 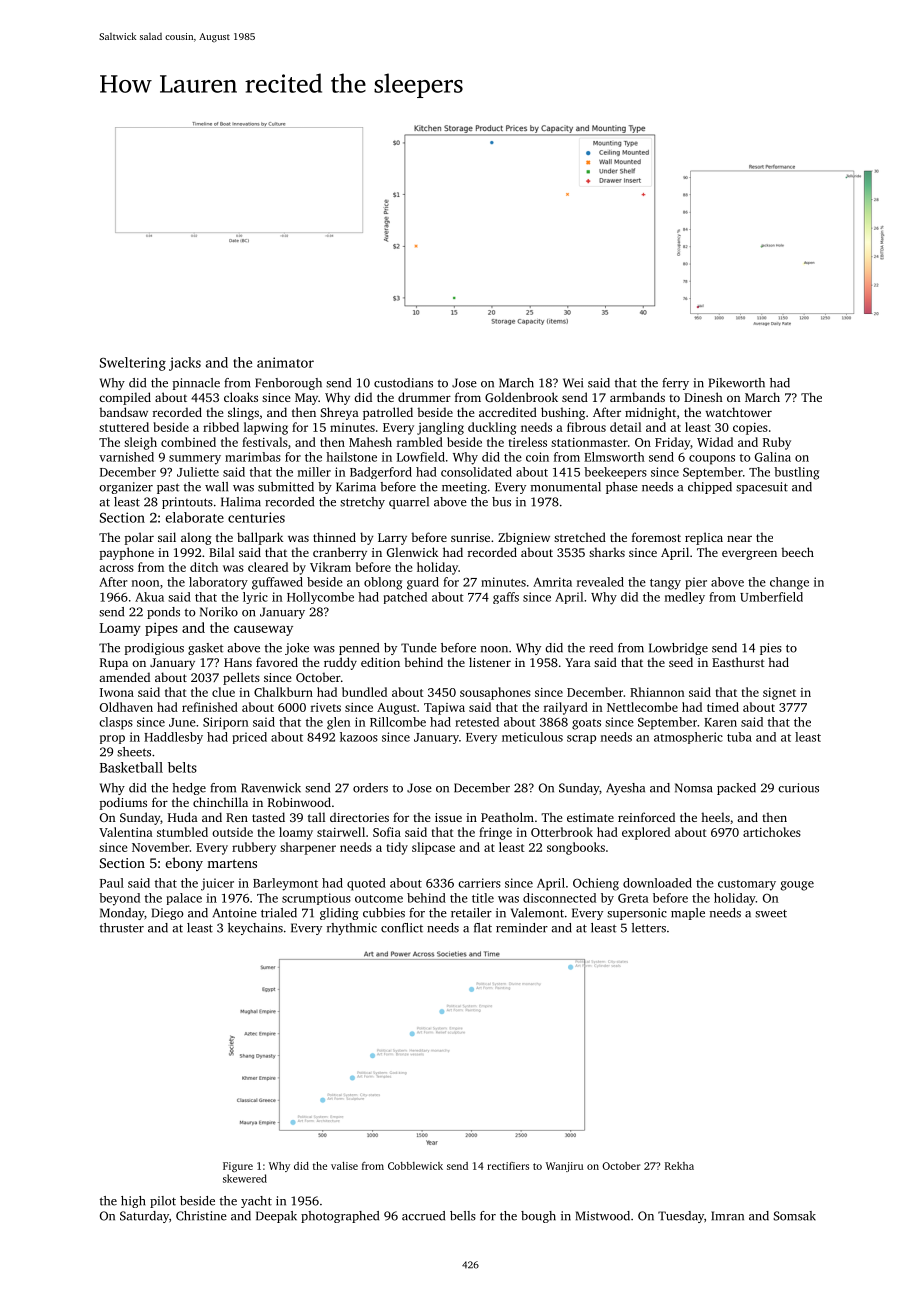 I want to click on rectifiers, so click(x=508, y=1166).
